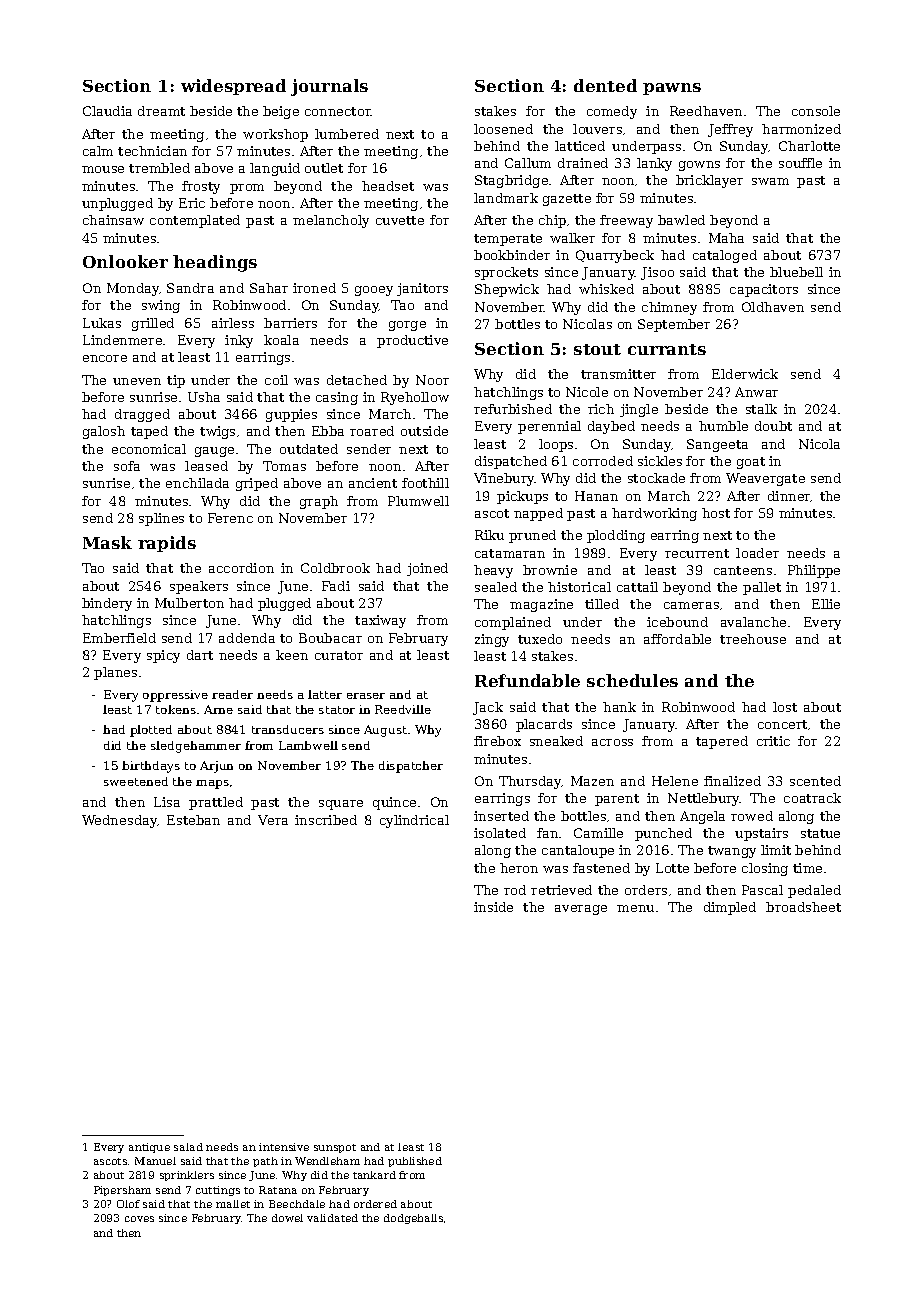  Describe the element at coordinates (803, 907) in the image. I see `broadsheet` at that location.
